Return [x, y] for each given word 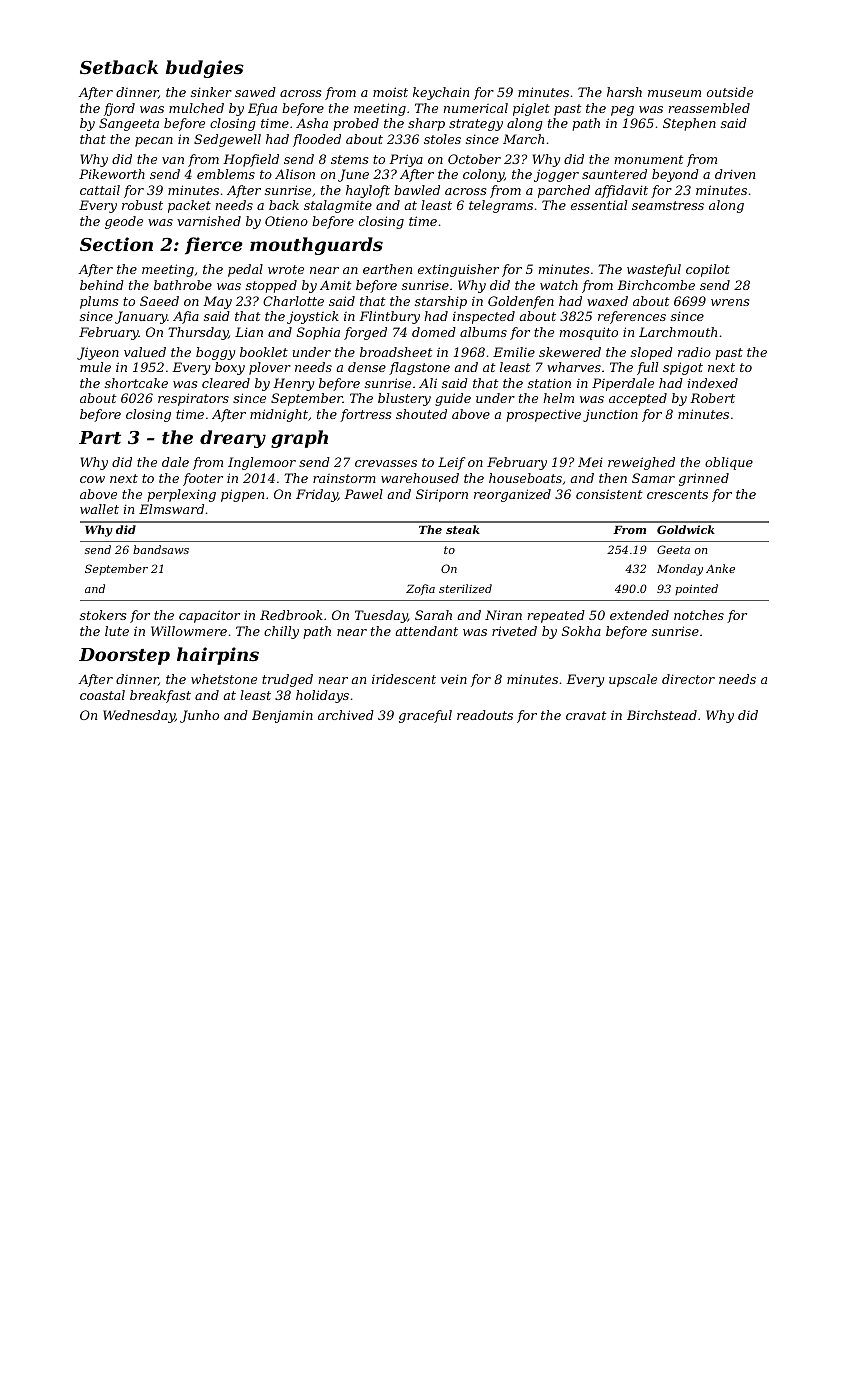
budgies [205, 69]
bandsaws [161, 549]
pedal [245, 270]
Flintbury [389, 317]
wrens [730, 302]
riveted [514, 631]
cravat [586, 715]
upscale [633, 680]
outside [730, 92]
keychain [441, 93]
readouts [485, 715]
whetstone [224, 679]
